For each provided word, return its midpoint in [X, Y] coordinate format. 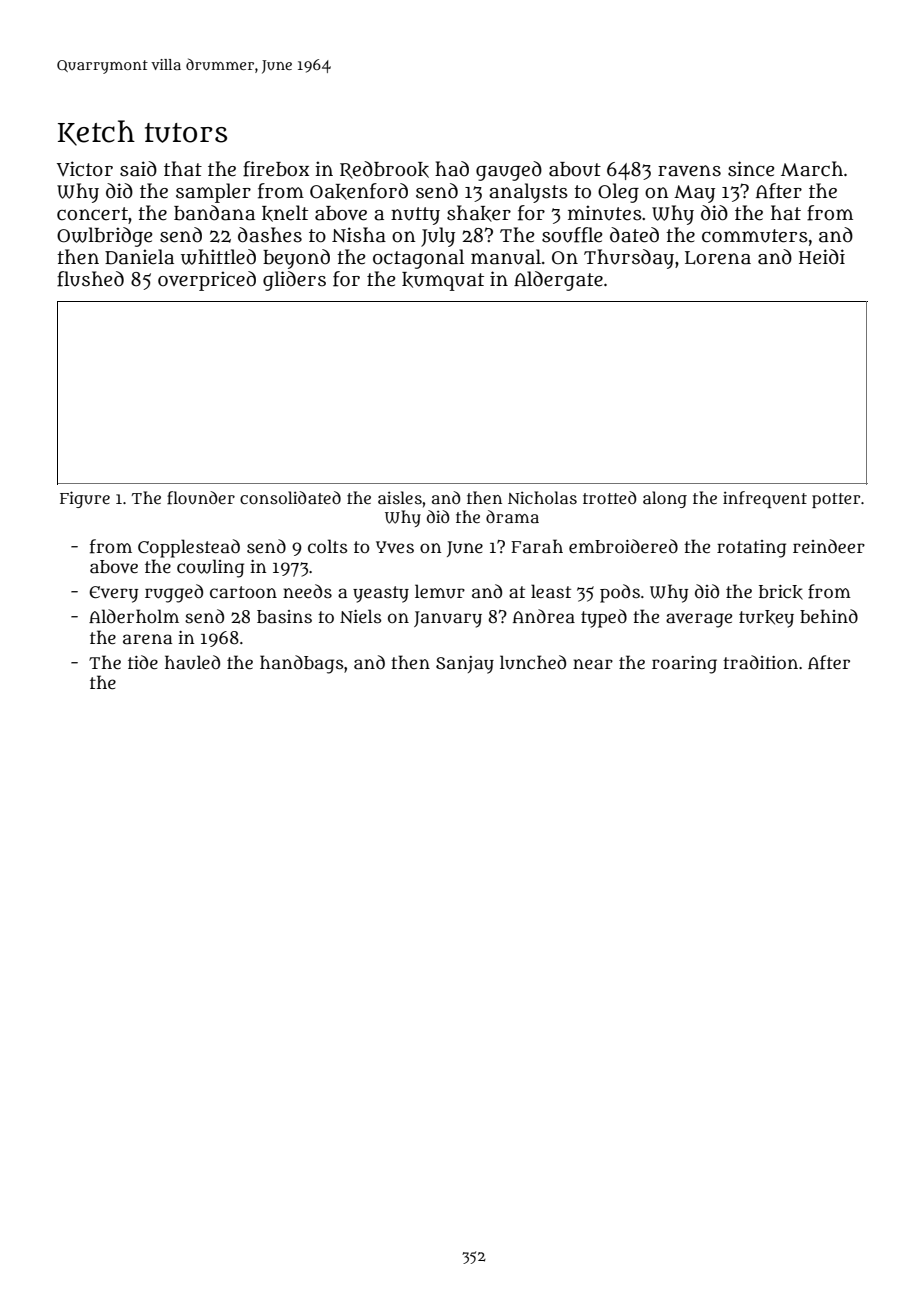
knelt [285, 213]
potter [836, 500]
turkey [766, 619]
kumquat [443, 281]
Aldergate [558, 281]
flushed [90, 279]
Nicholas [542, 497]
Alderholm [134, 616]
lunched [533, 662]
